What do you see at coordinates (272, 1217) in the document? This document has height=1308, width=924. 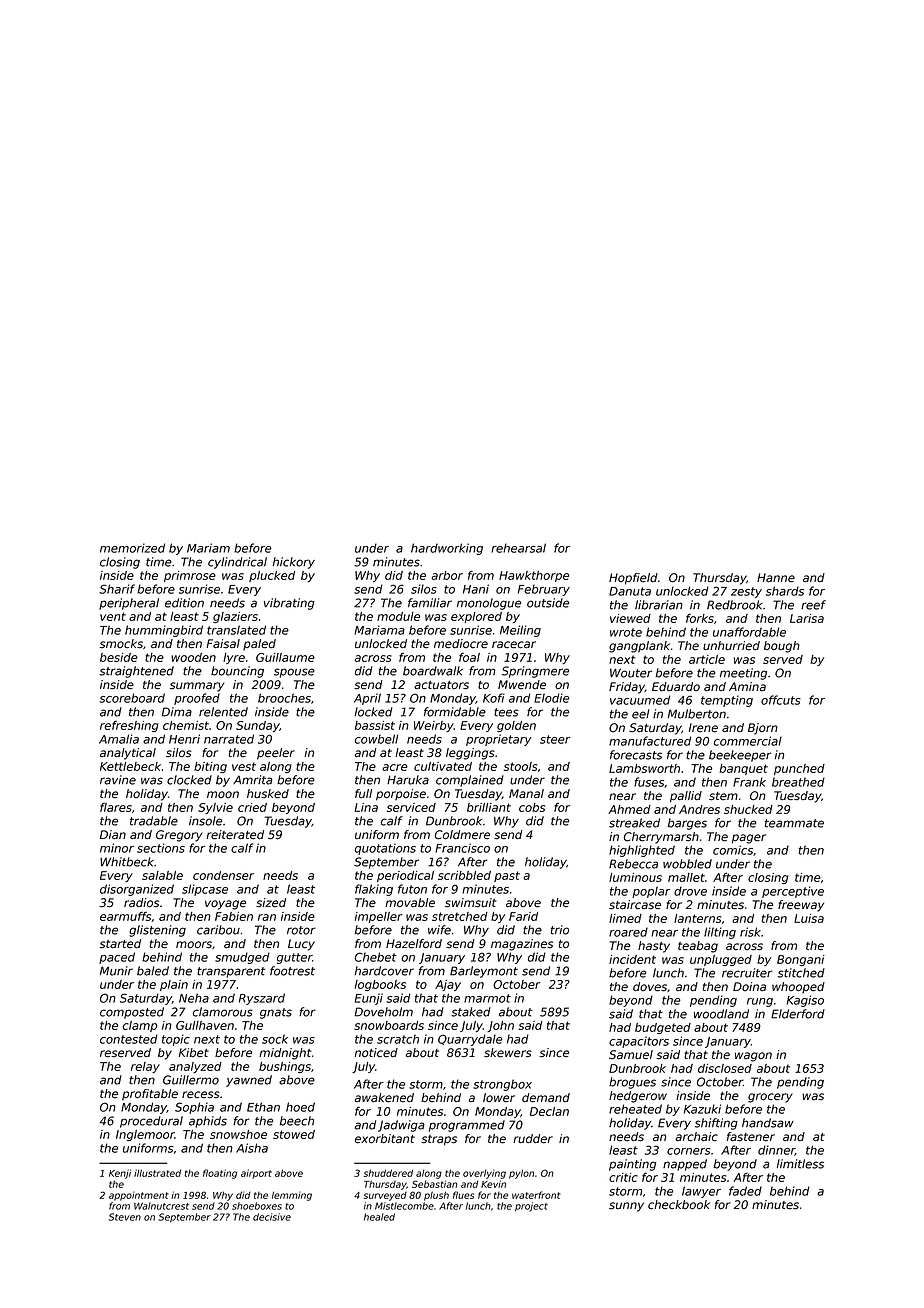 I see `decisive` at bounding box center [272, 1217].
